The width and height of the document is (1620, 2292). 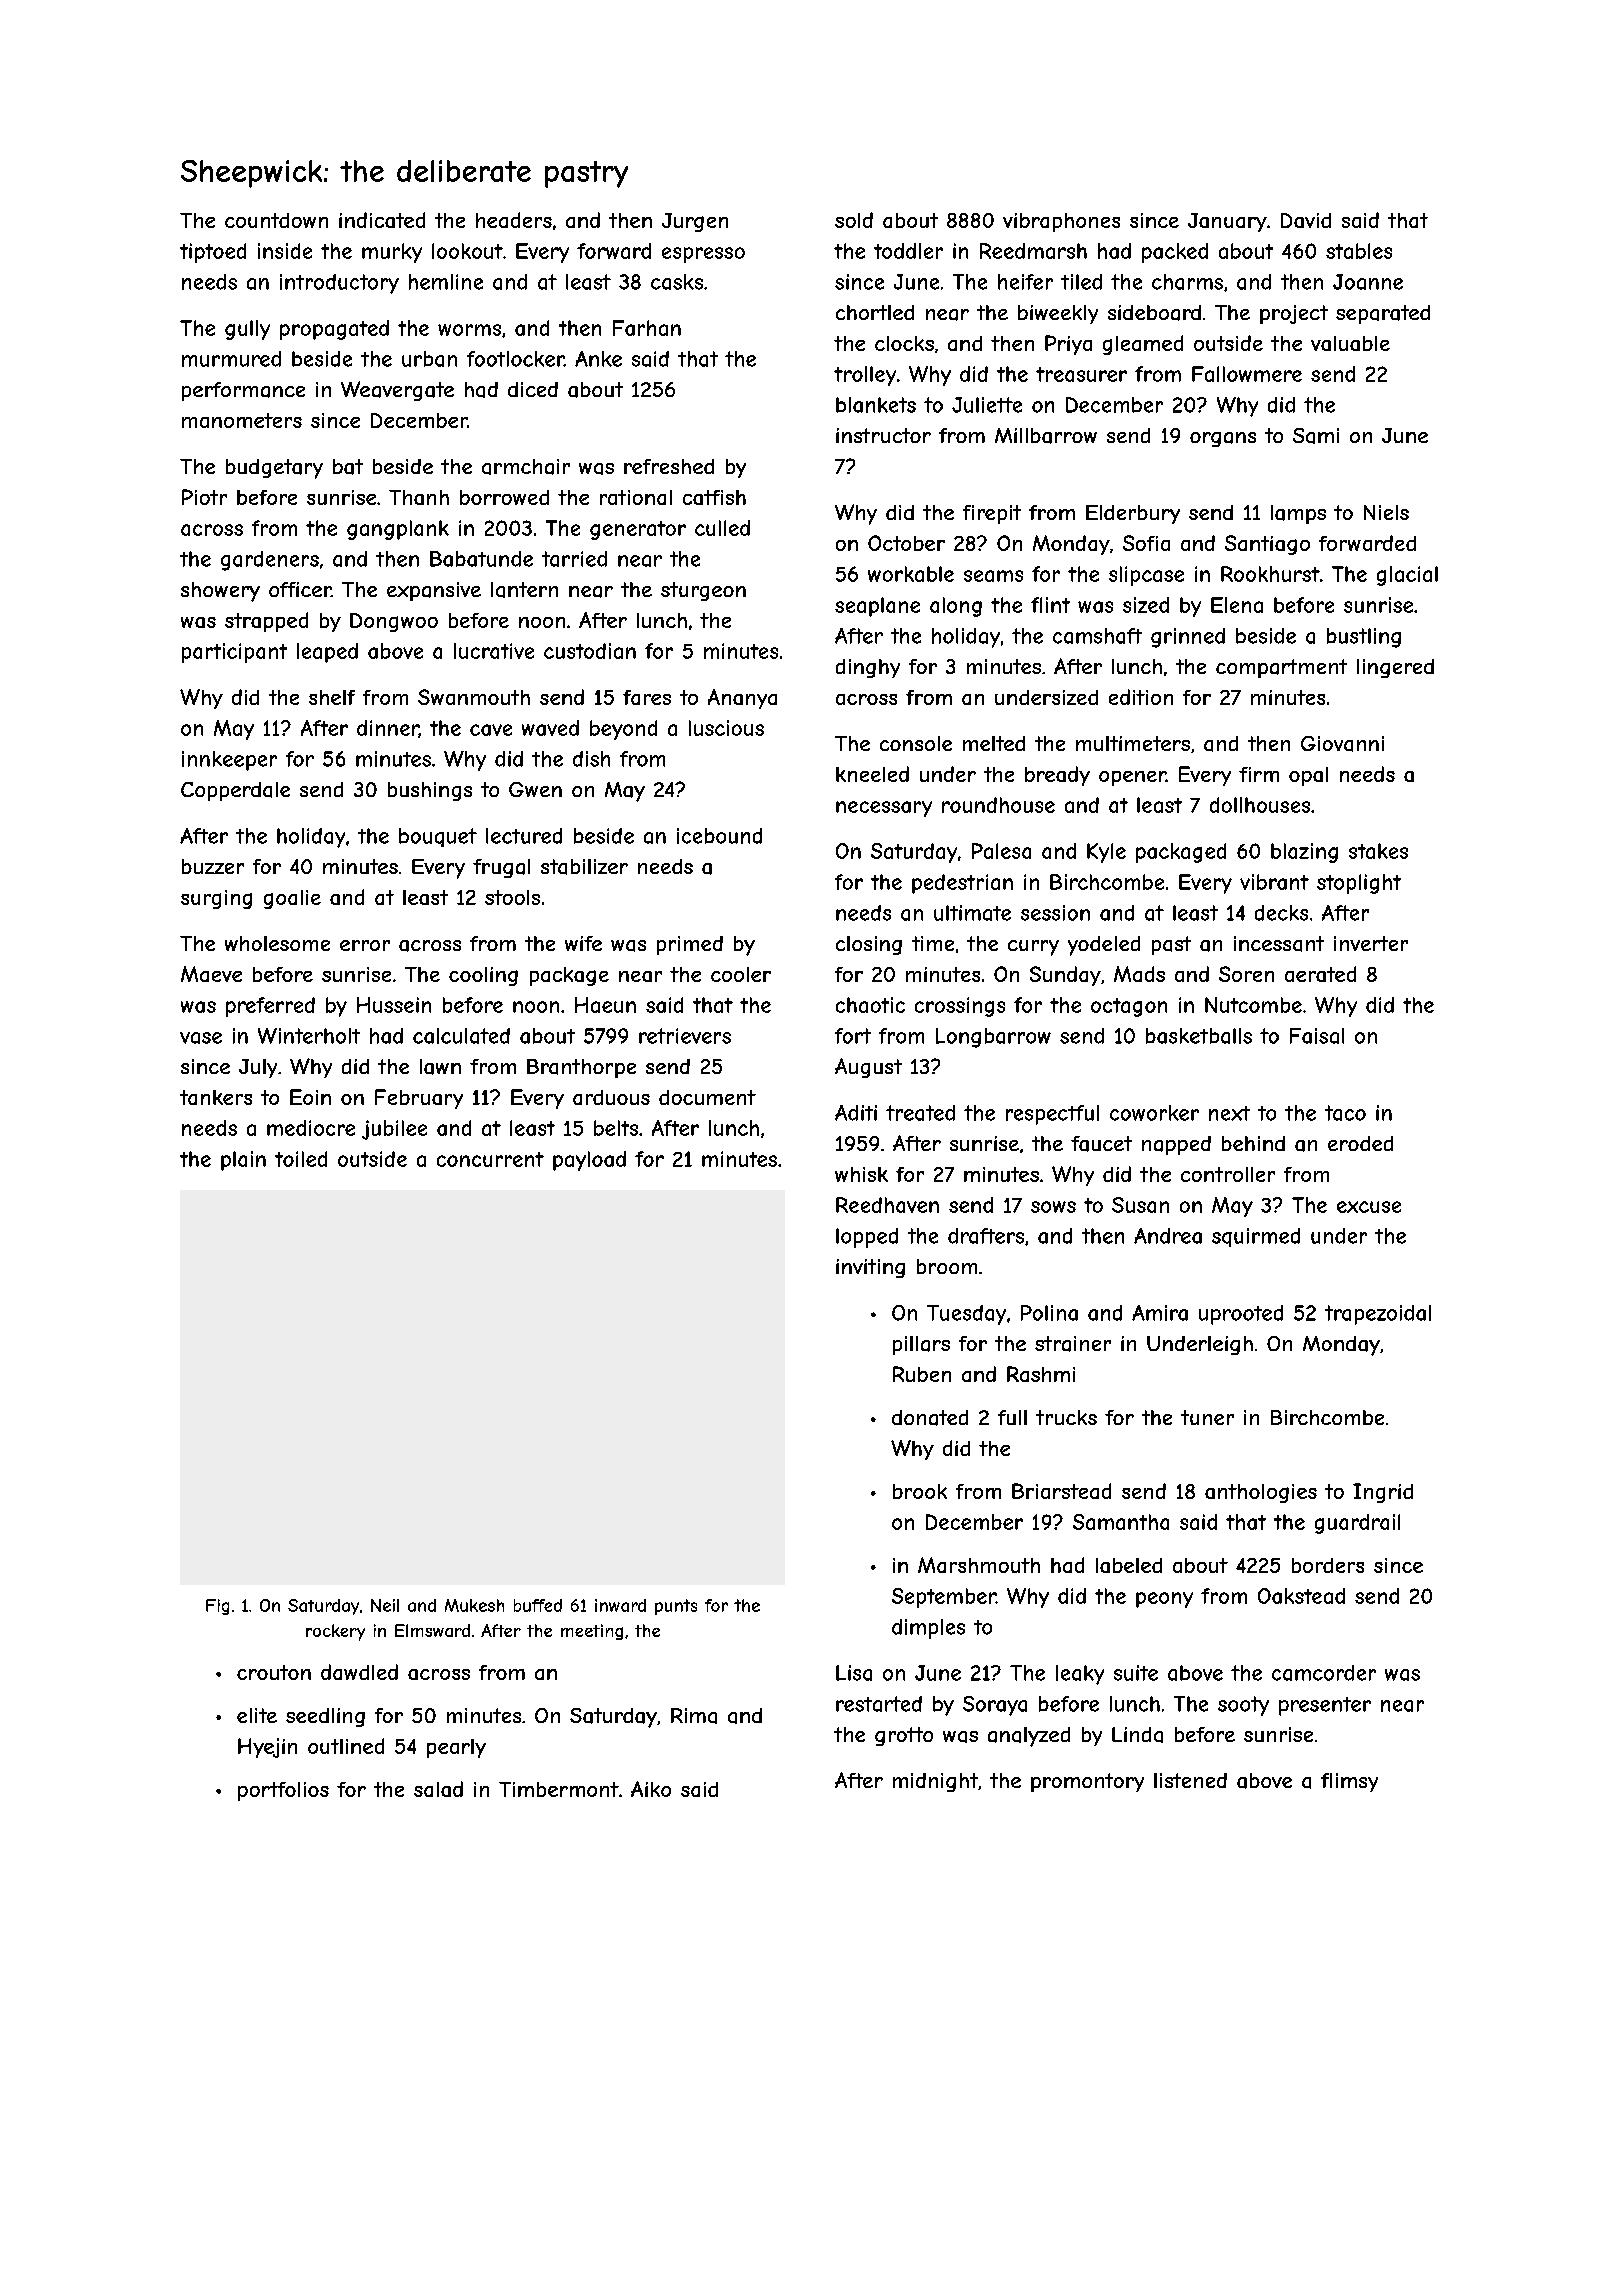 What do you see at coordinates (854, 1673) in the document?
I see `Lisa` at bounding box center [854, 1673].
